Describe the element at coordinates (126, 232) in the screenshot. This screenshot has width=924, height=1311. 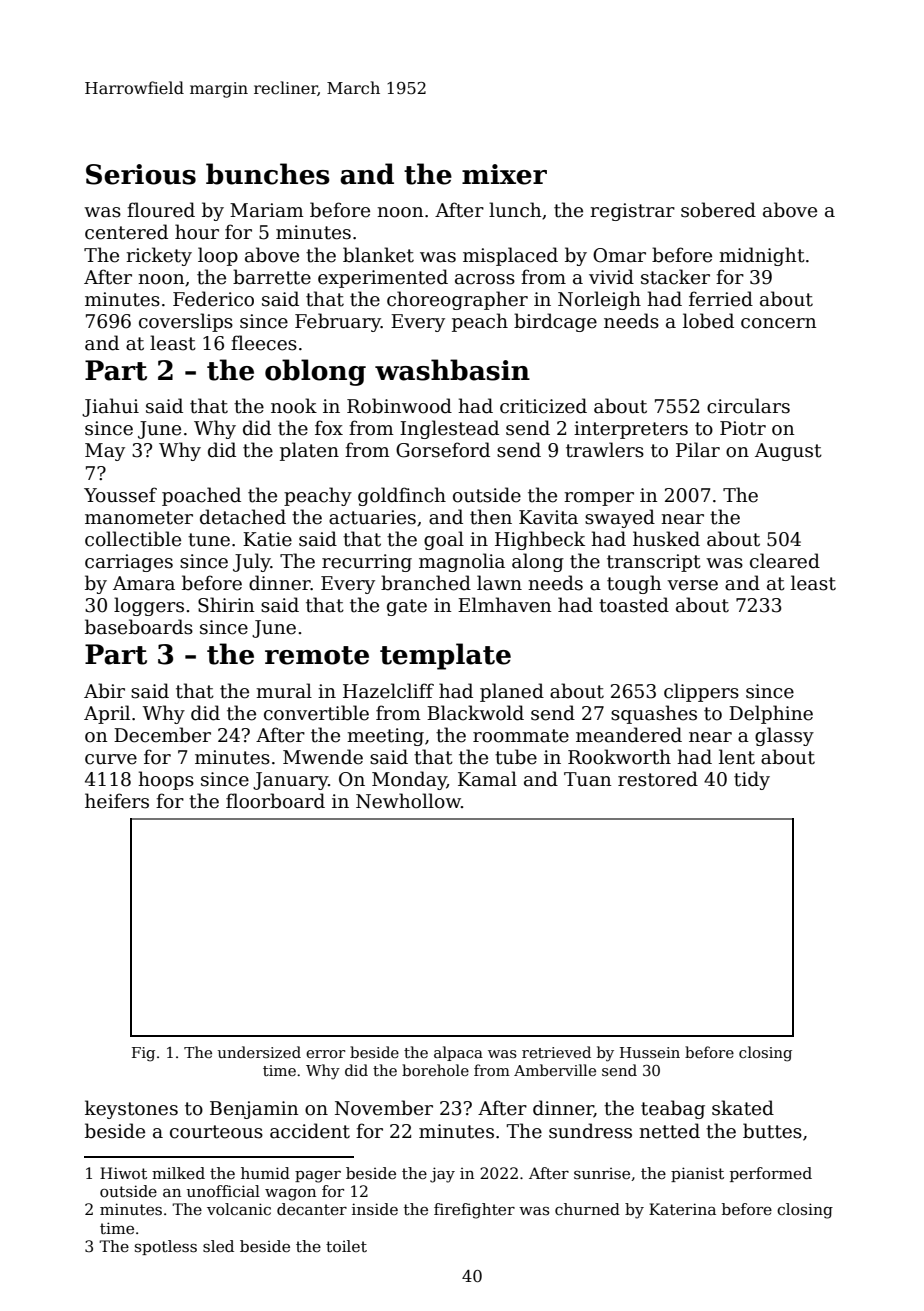
I see `centered` at that location.
